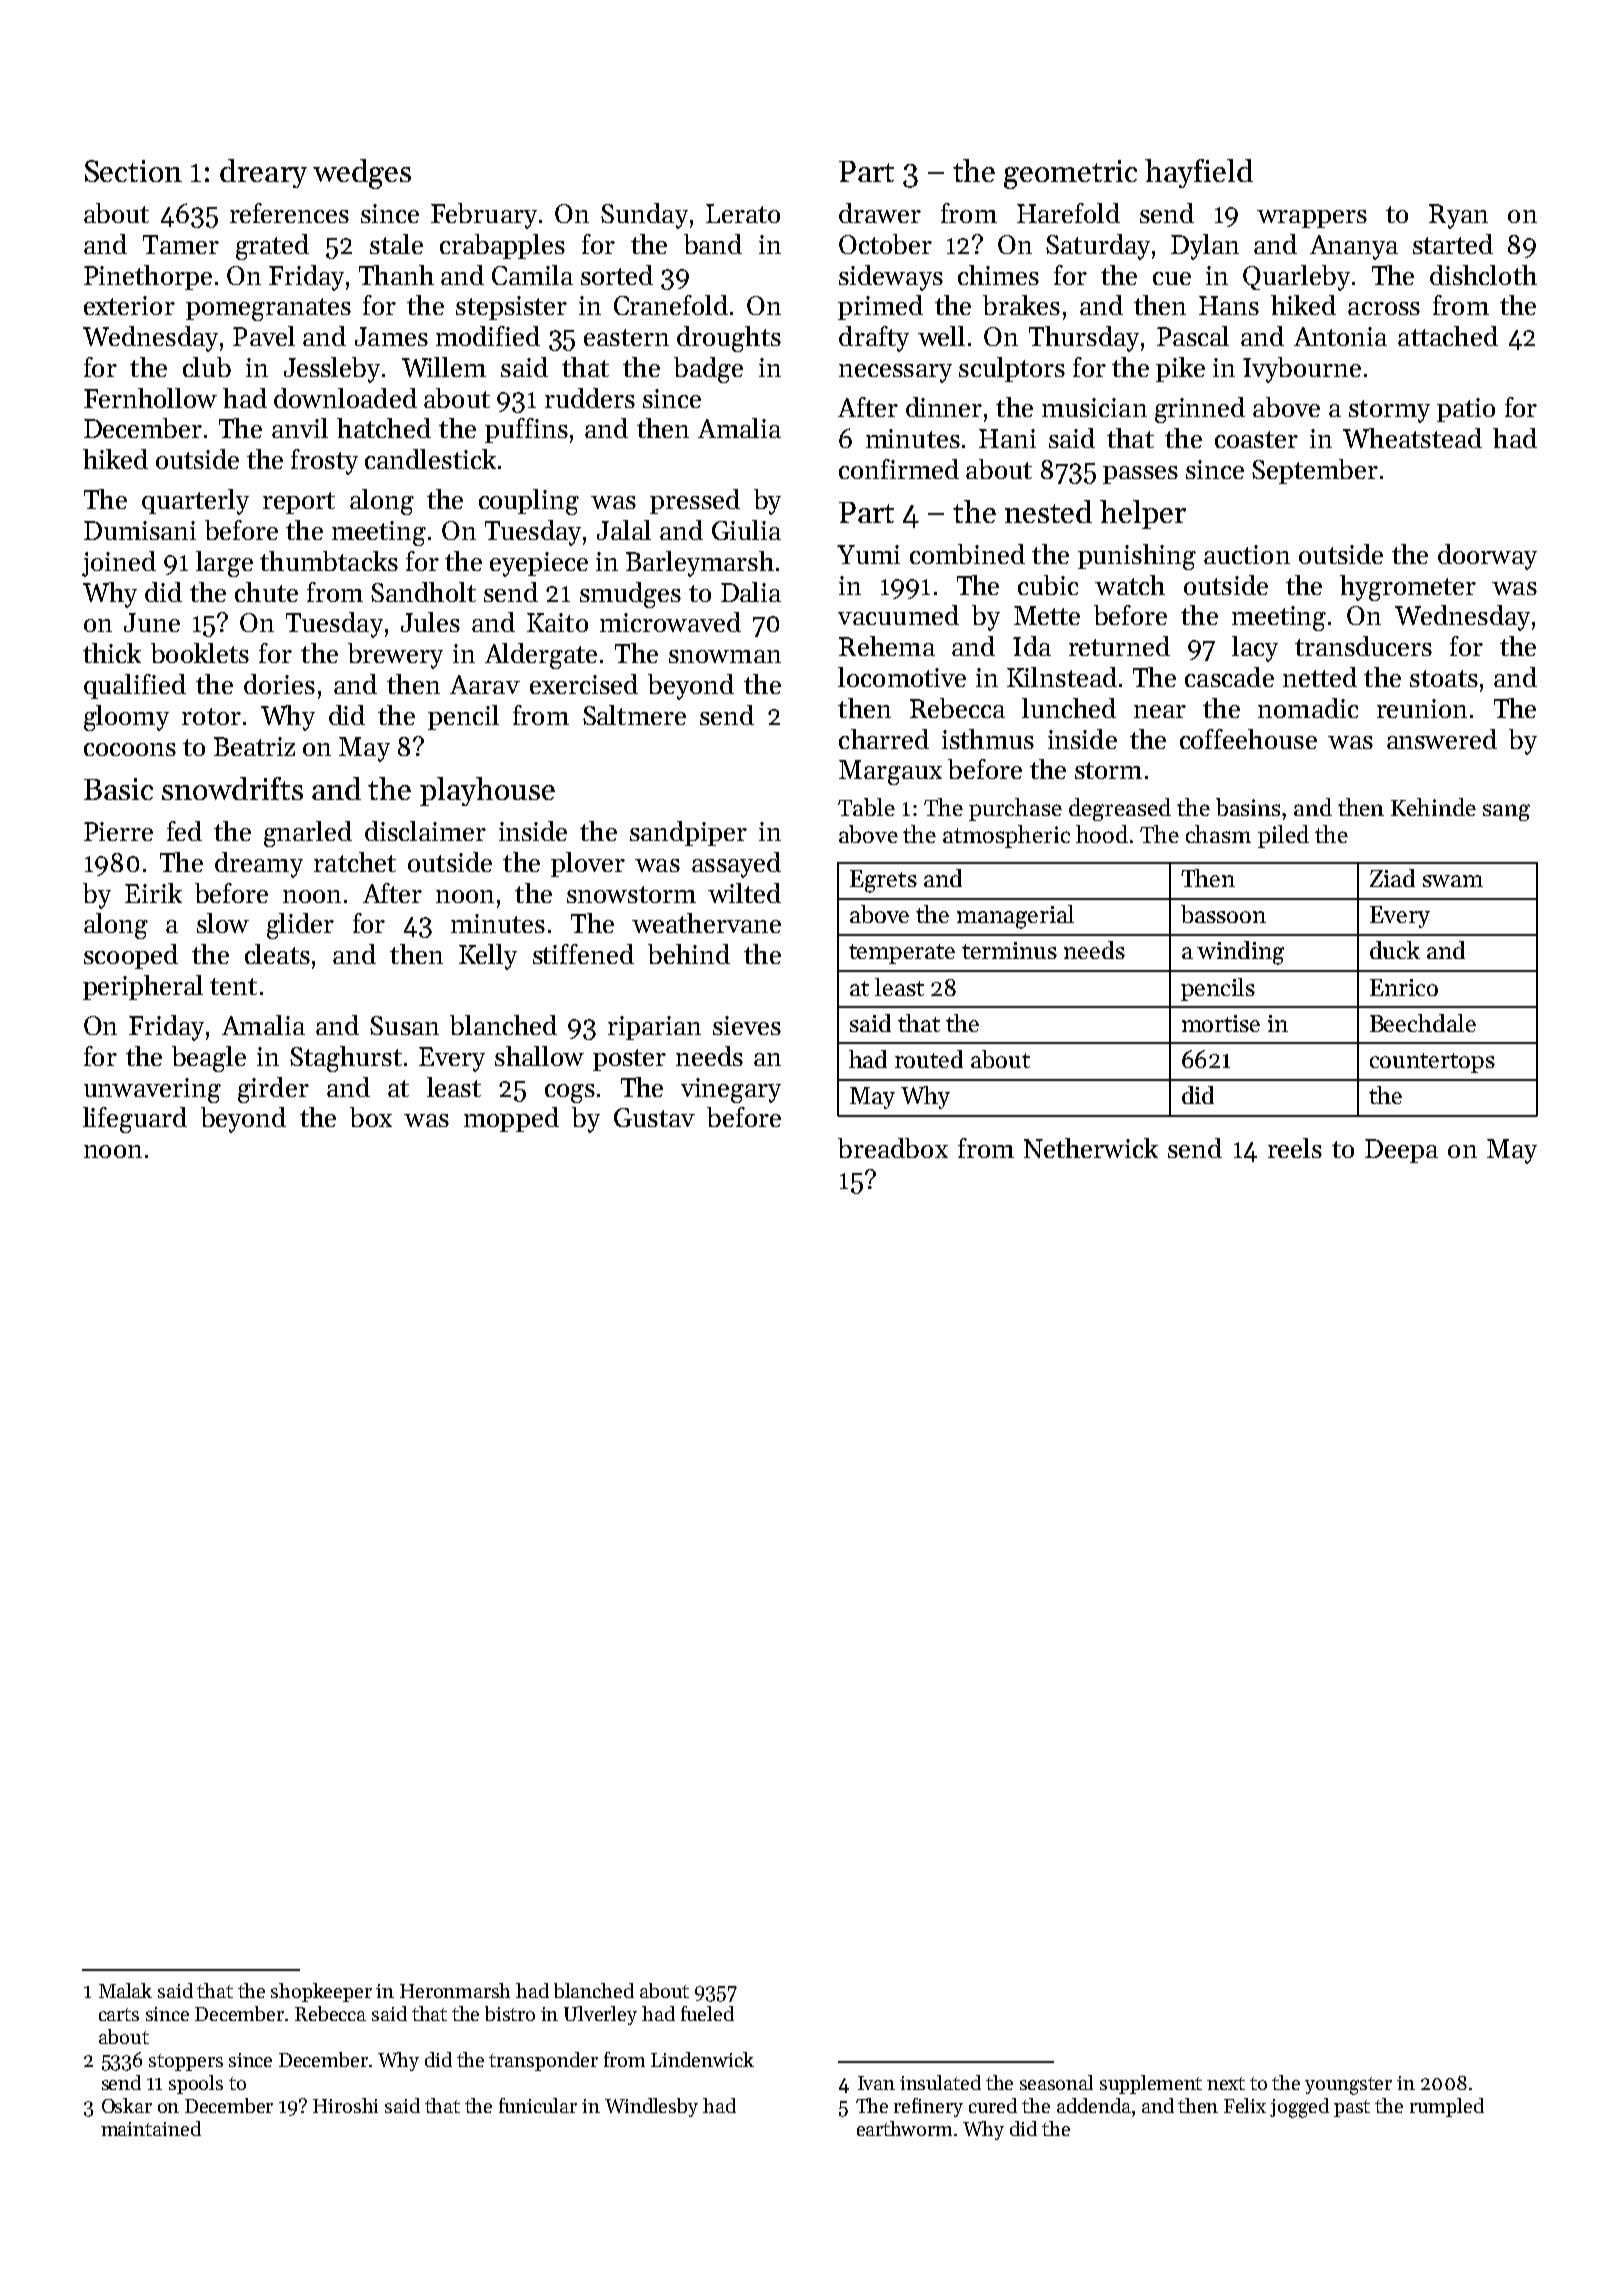 This screenshot has height=2292, width=1620. Describe the element at coordinates (1199, 173) in the screenshot. I see `hayfield` at that location.
